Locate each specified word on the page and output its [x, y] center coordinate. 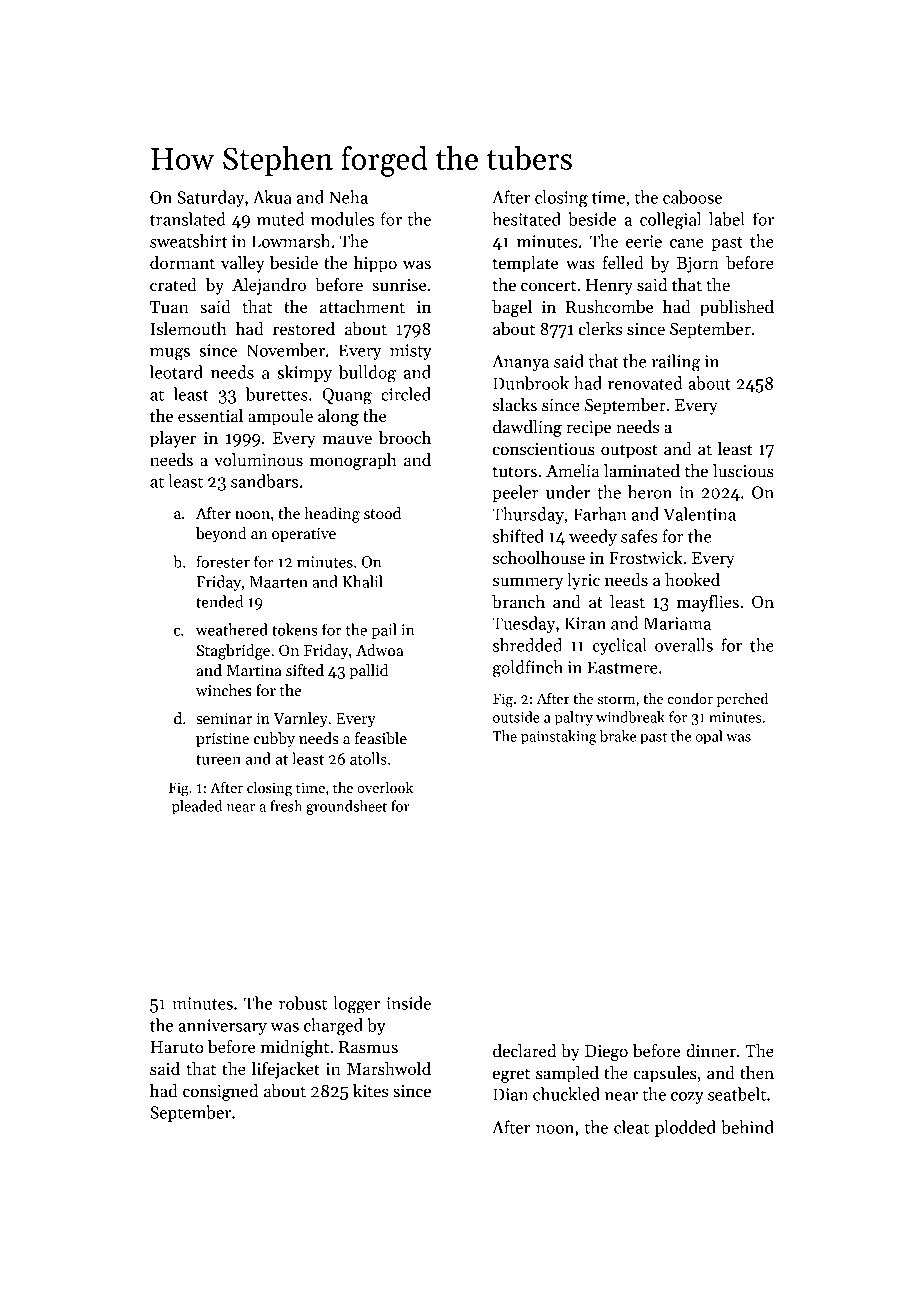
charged [333, 1027]
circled [406, 394]
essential [210, 416]
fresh [286, 806]
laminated [642, 471]
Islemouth [188, 329]
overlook [385, 787]
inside [408, 1003]
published [737, 308]
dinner [711, 1050]
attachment [362, 307]
